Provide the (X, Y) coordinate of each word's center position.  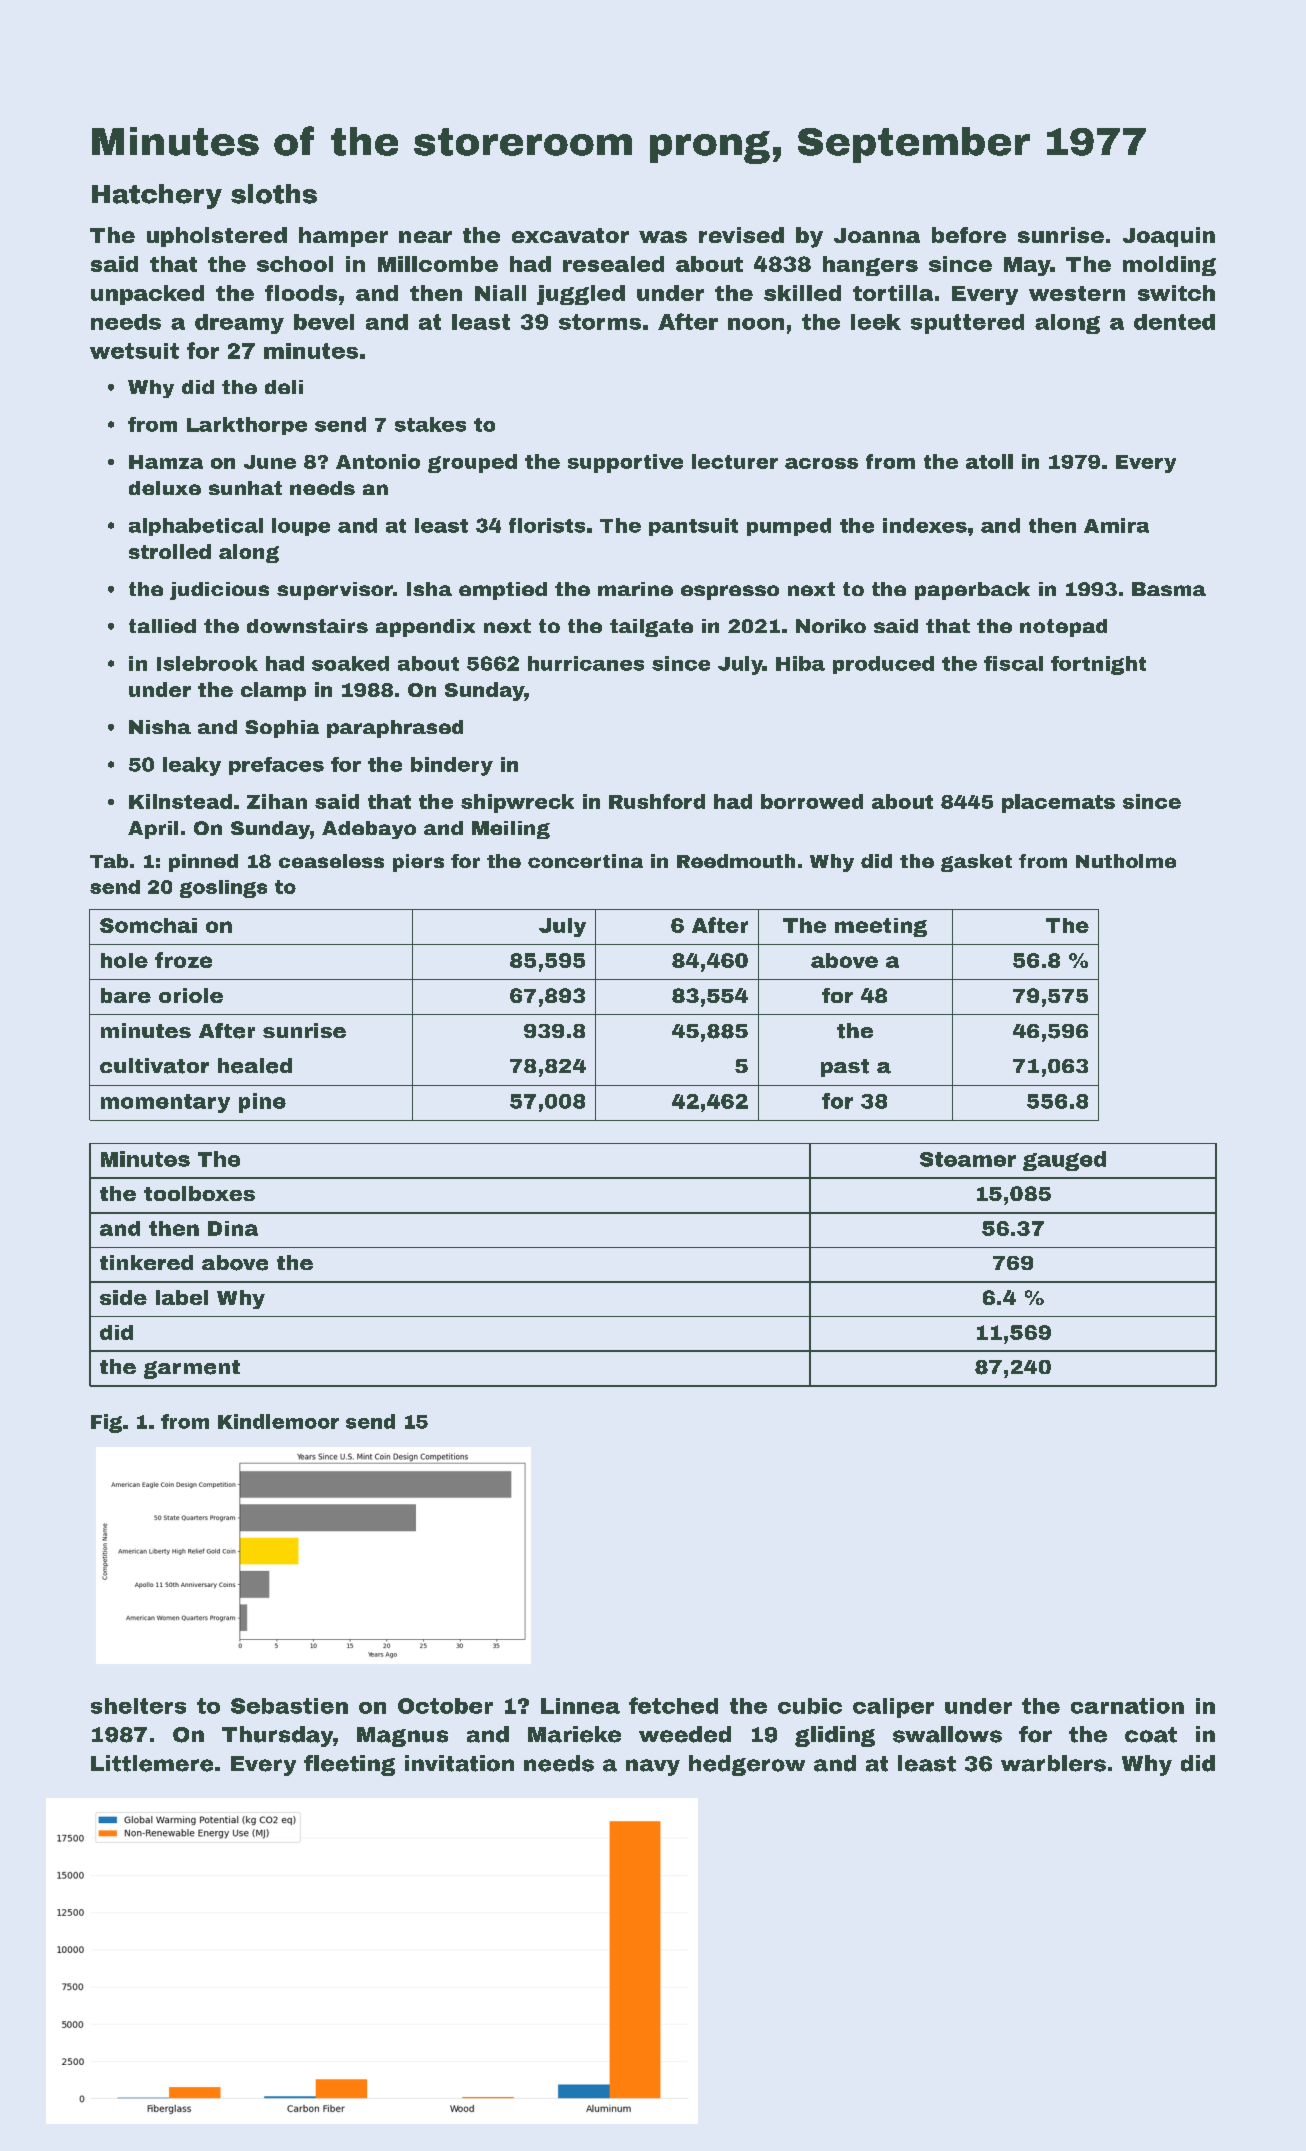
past (845, 1068)
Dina (233, 1228)
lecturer (735, 461)
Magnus (402, 1737)
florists (547, 525)
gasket (976, 863)
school (295, 264)
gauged (1064, 1161)
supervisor (335, 591)
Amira (1116, 525)
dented (1174, 322)
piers (418, 863)
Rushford (657, 801)
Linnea (580, 1706)
